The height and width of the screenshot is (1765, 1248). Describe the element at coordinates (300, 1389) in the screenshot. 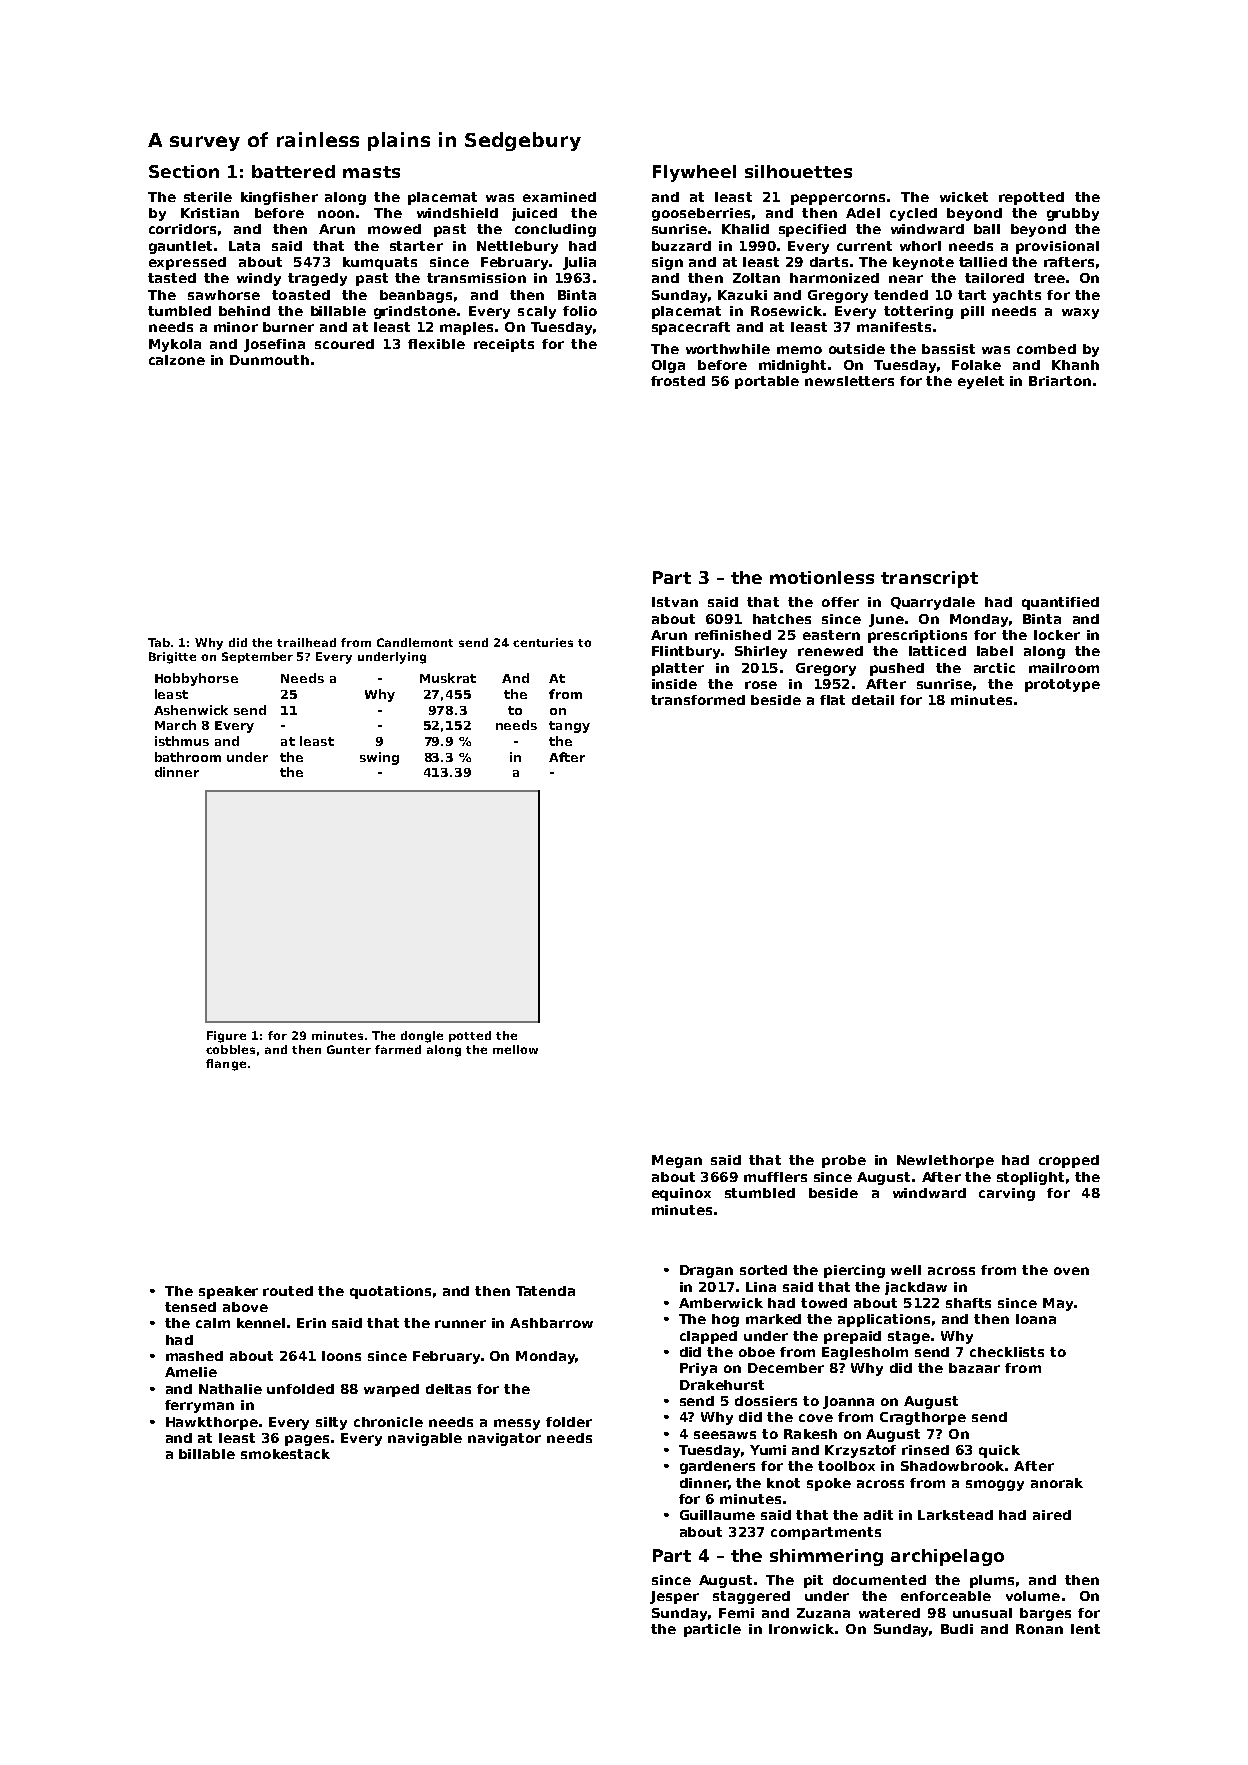

I see `unfolded` at that location.
